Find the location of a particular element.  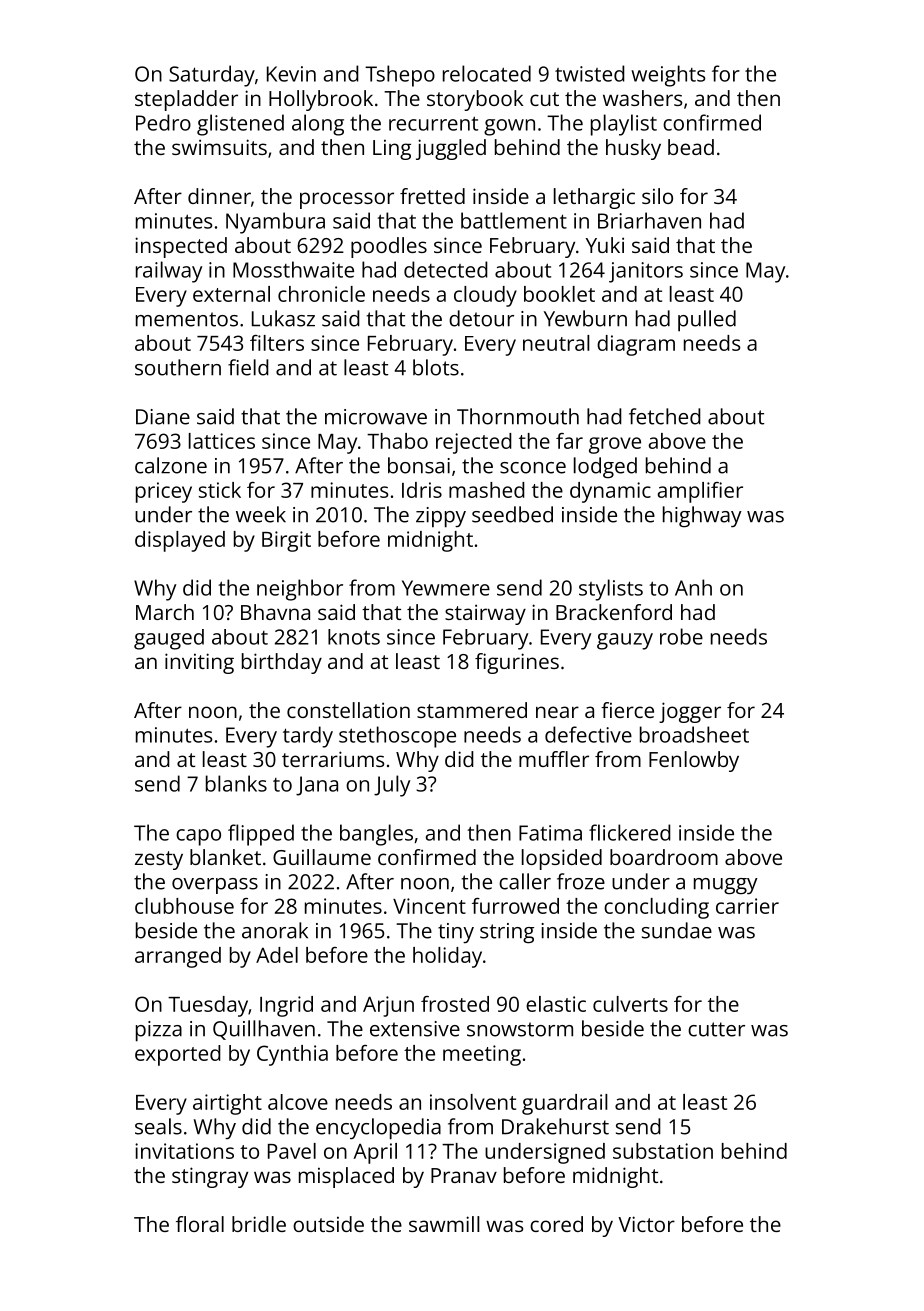

robe is located at coordinates (681, 636).
